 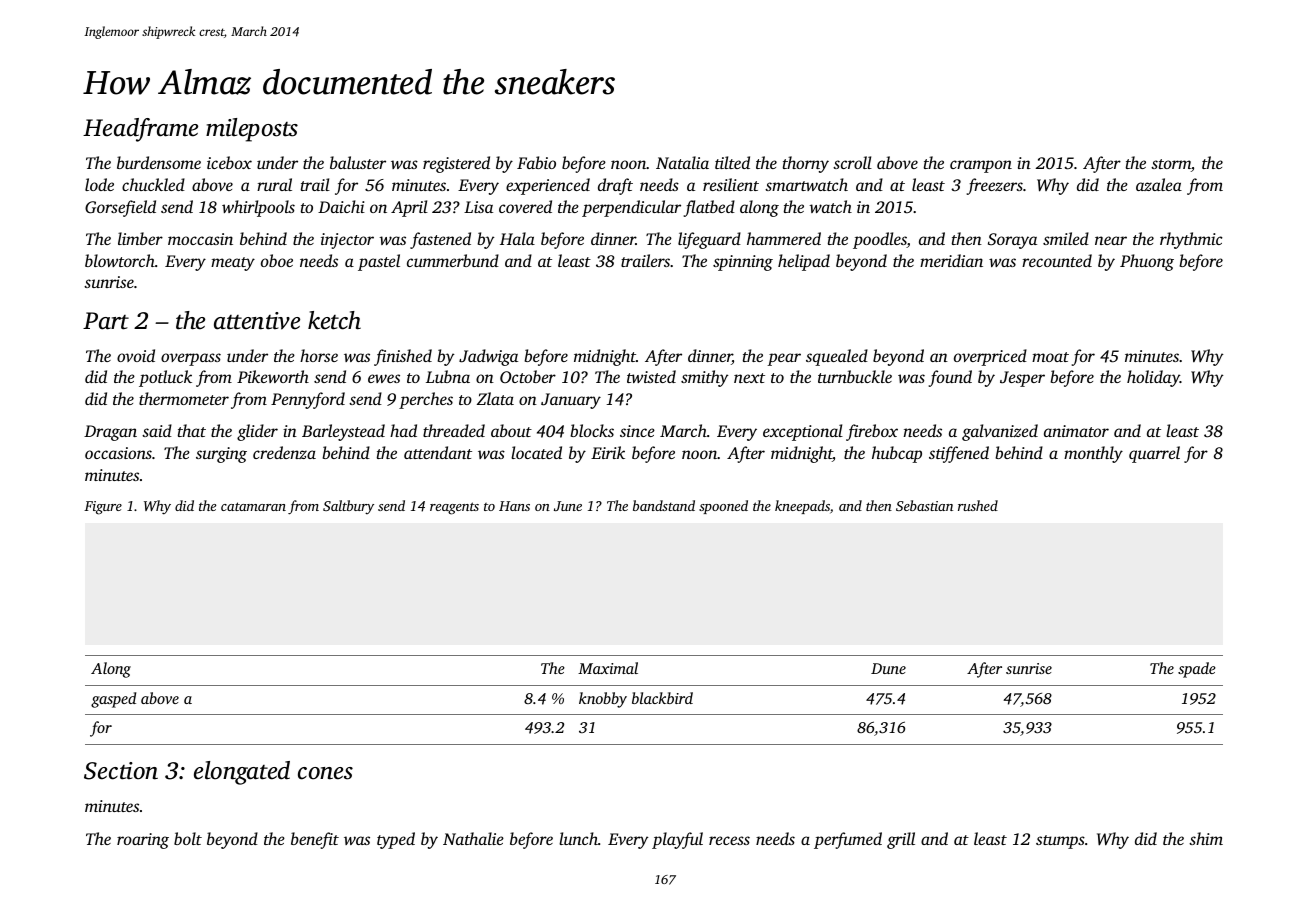 I want to click on hubcap, so click(x=897, y=454).
